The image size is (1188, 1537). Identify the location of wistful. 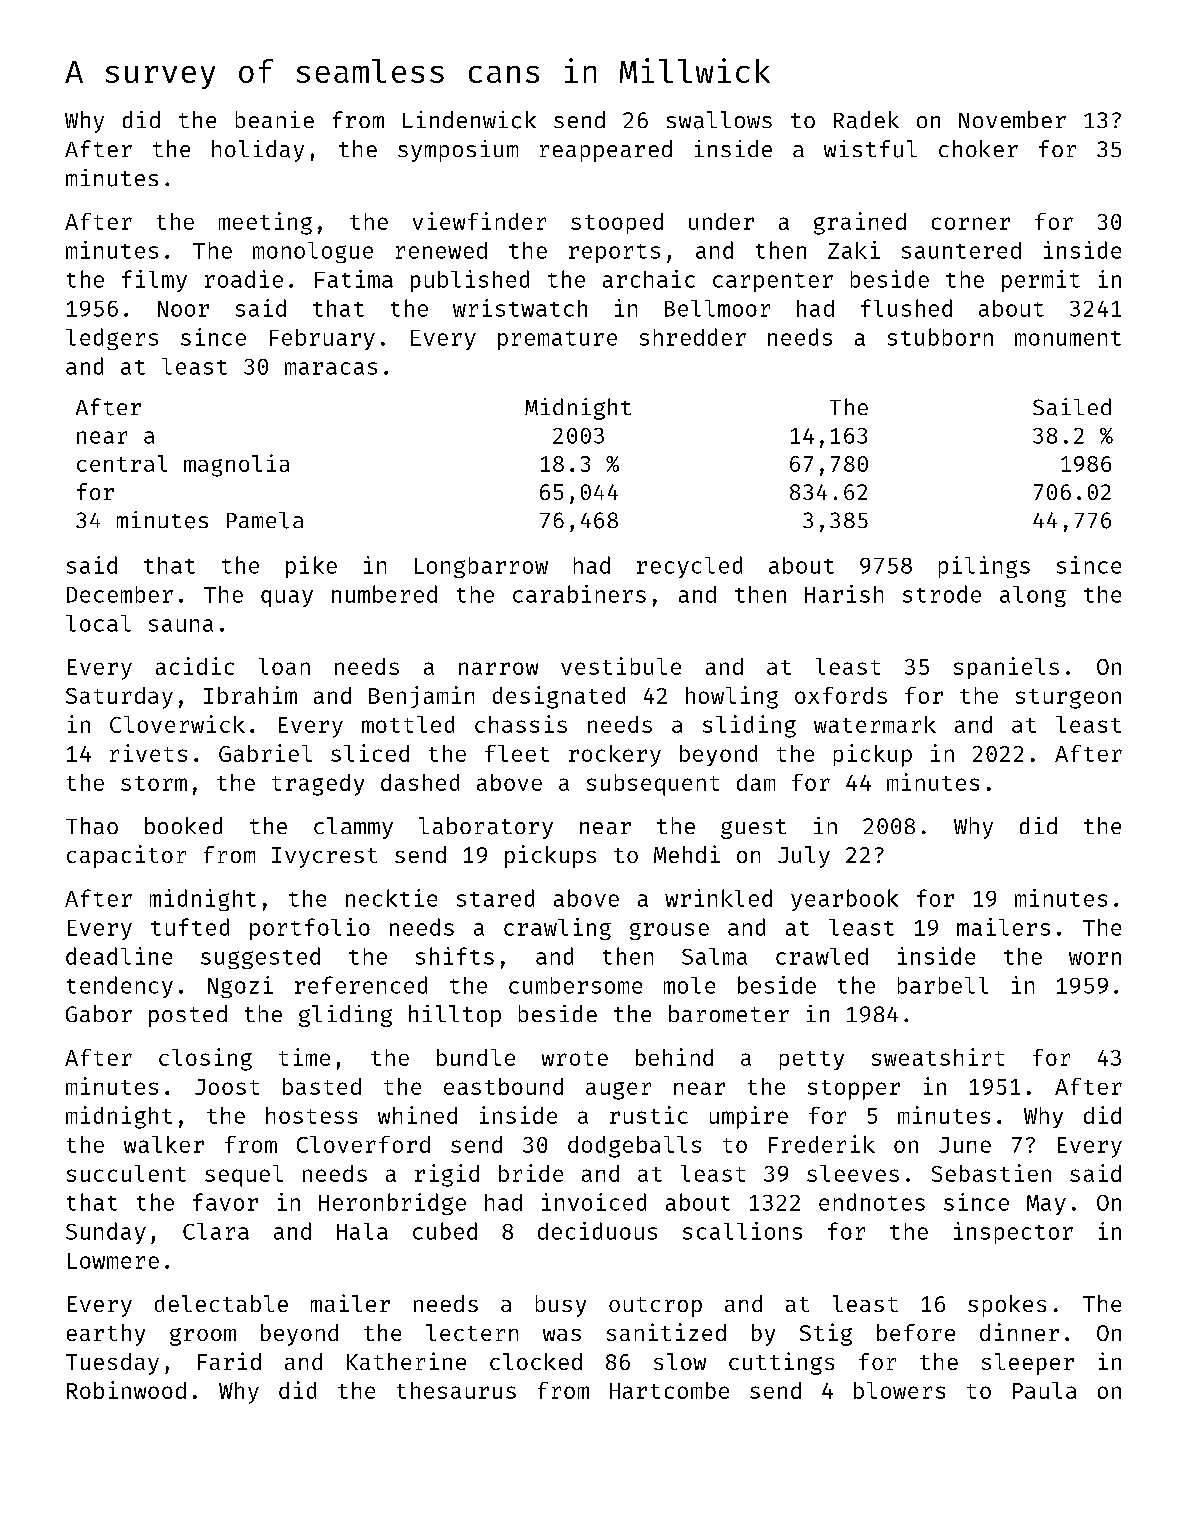
(870, 149).
